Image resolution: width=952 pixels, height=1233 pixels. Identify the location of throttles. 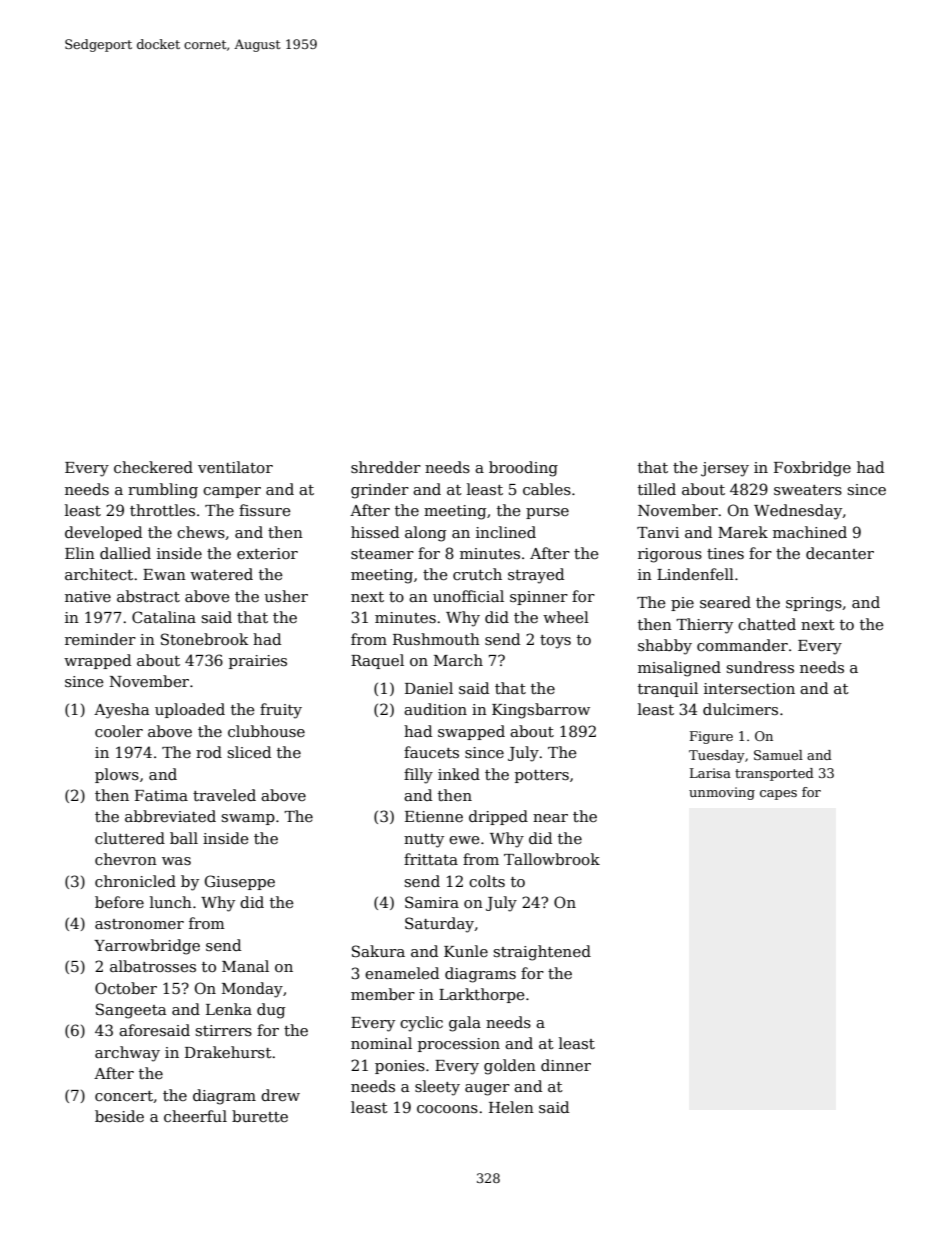
(162, 510).
